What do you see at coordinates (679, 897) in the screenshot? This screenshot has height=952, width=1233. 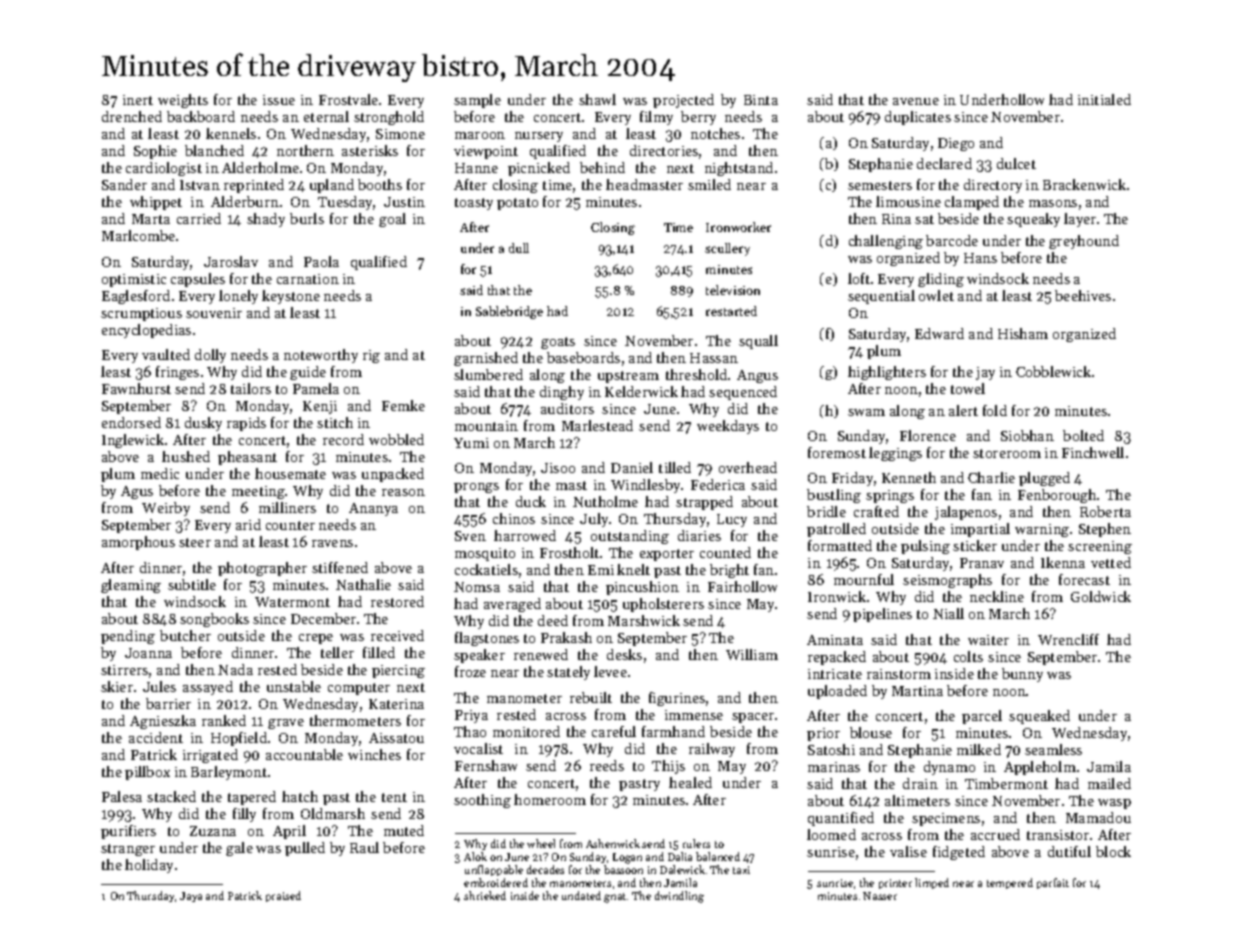 I see `dwindling` at bounding box center [679, 897].
